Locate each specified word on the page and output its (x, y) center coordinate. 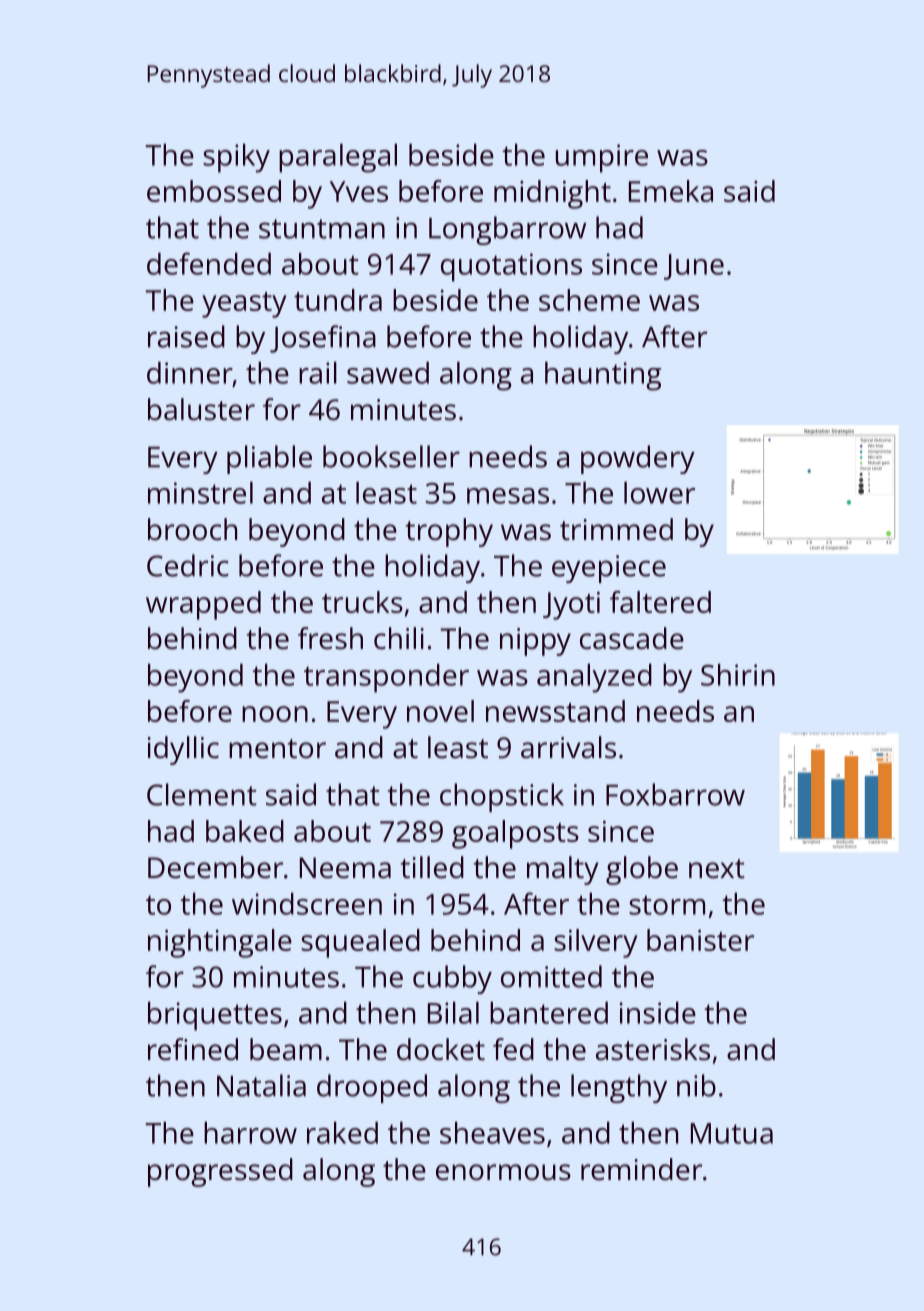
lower (659, 492)
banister (700, 940)
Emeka (671, 191)
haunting (603, 376)
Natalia (261, 1085)
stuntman (322, 229)
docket (441, 1049)
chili (399, 638)
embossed (214, 191)
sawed (388, 372)
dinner (189, 372)
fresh (330, 638)
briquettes (215, 1016)
